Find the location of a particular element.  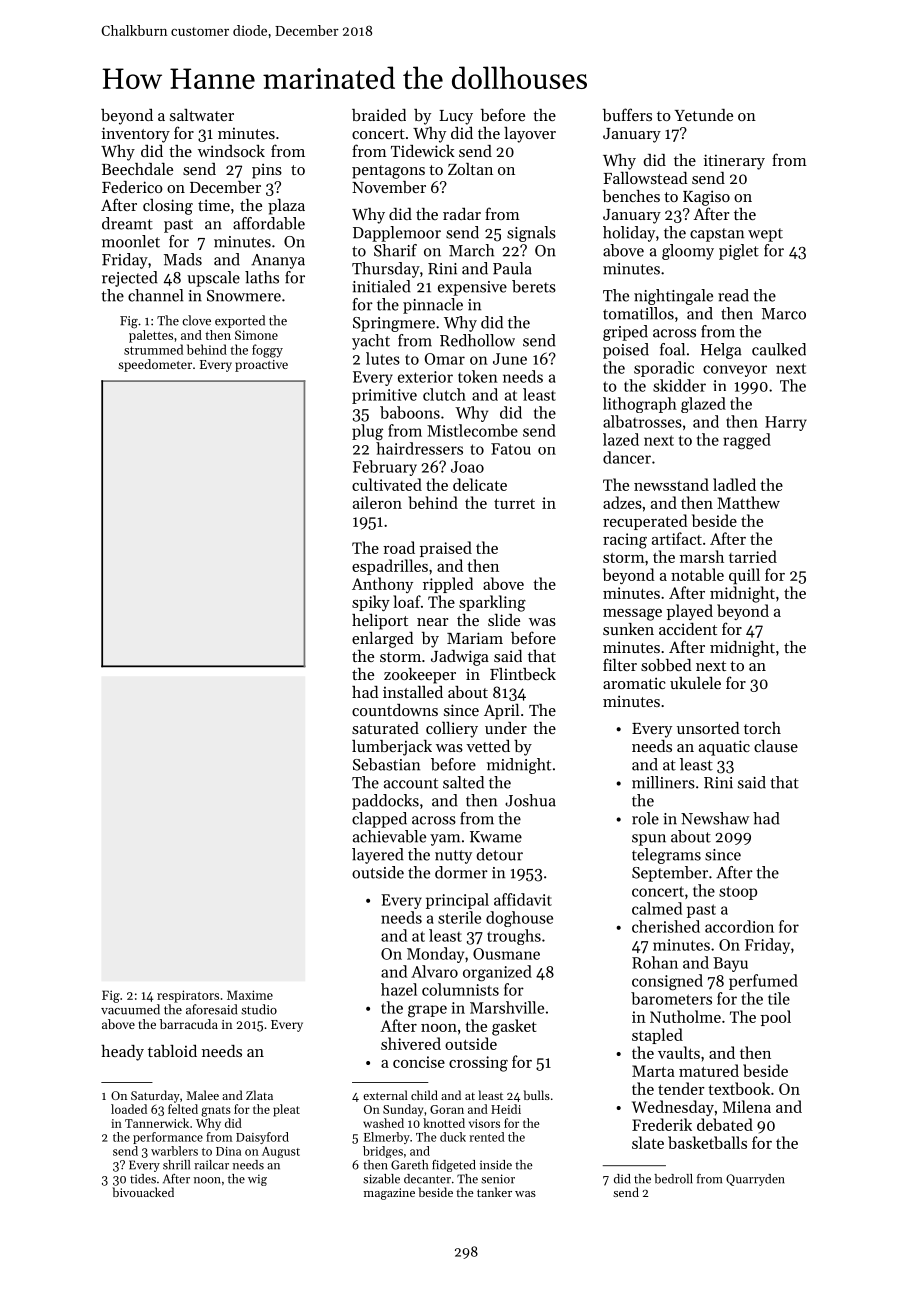

September is located at coordinates (670, 874).
